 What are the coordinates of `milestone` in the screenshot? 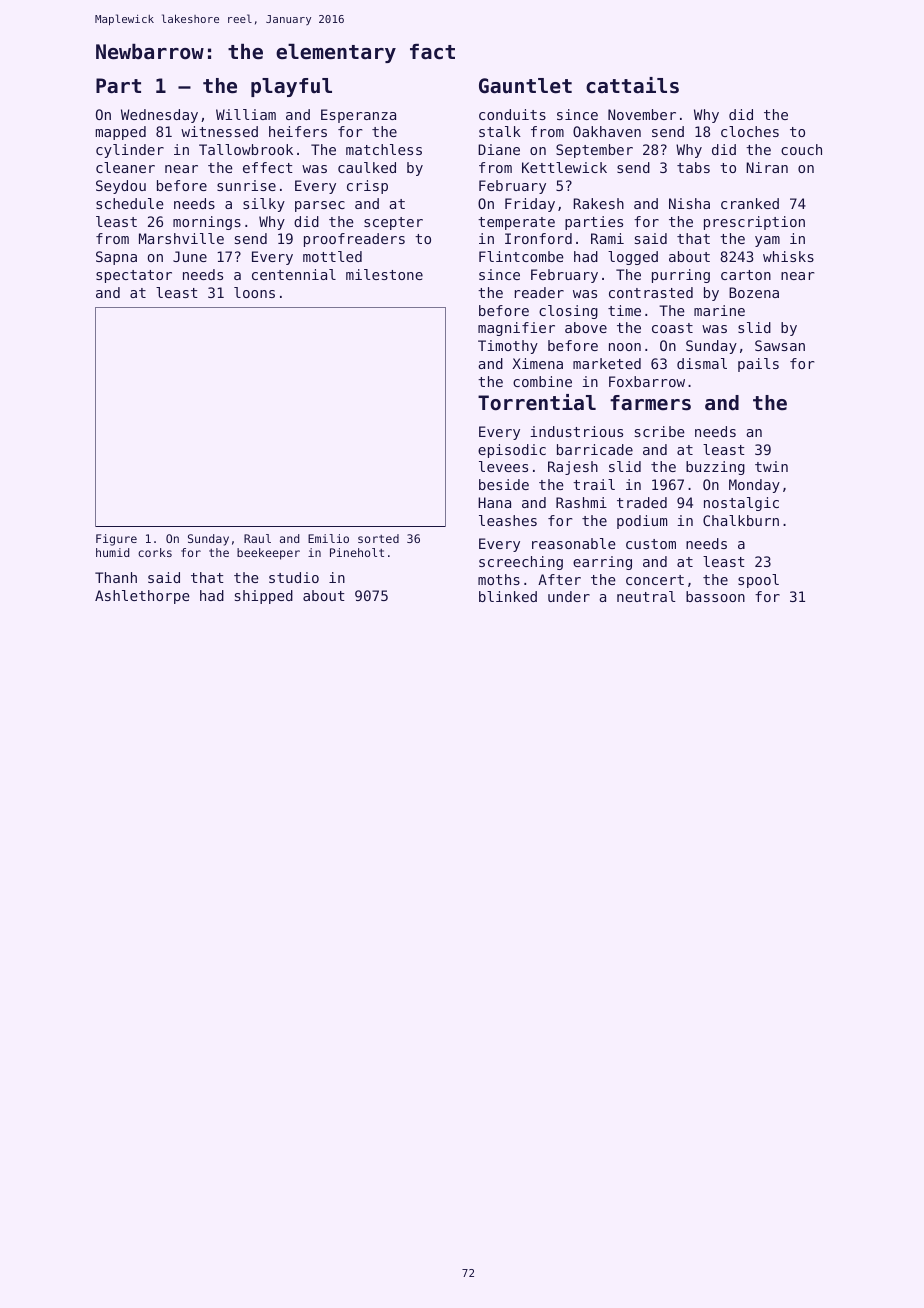 It's located at (384, 274).
